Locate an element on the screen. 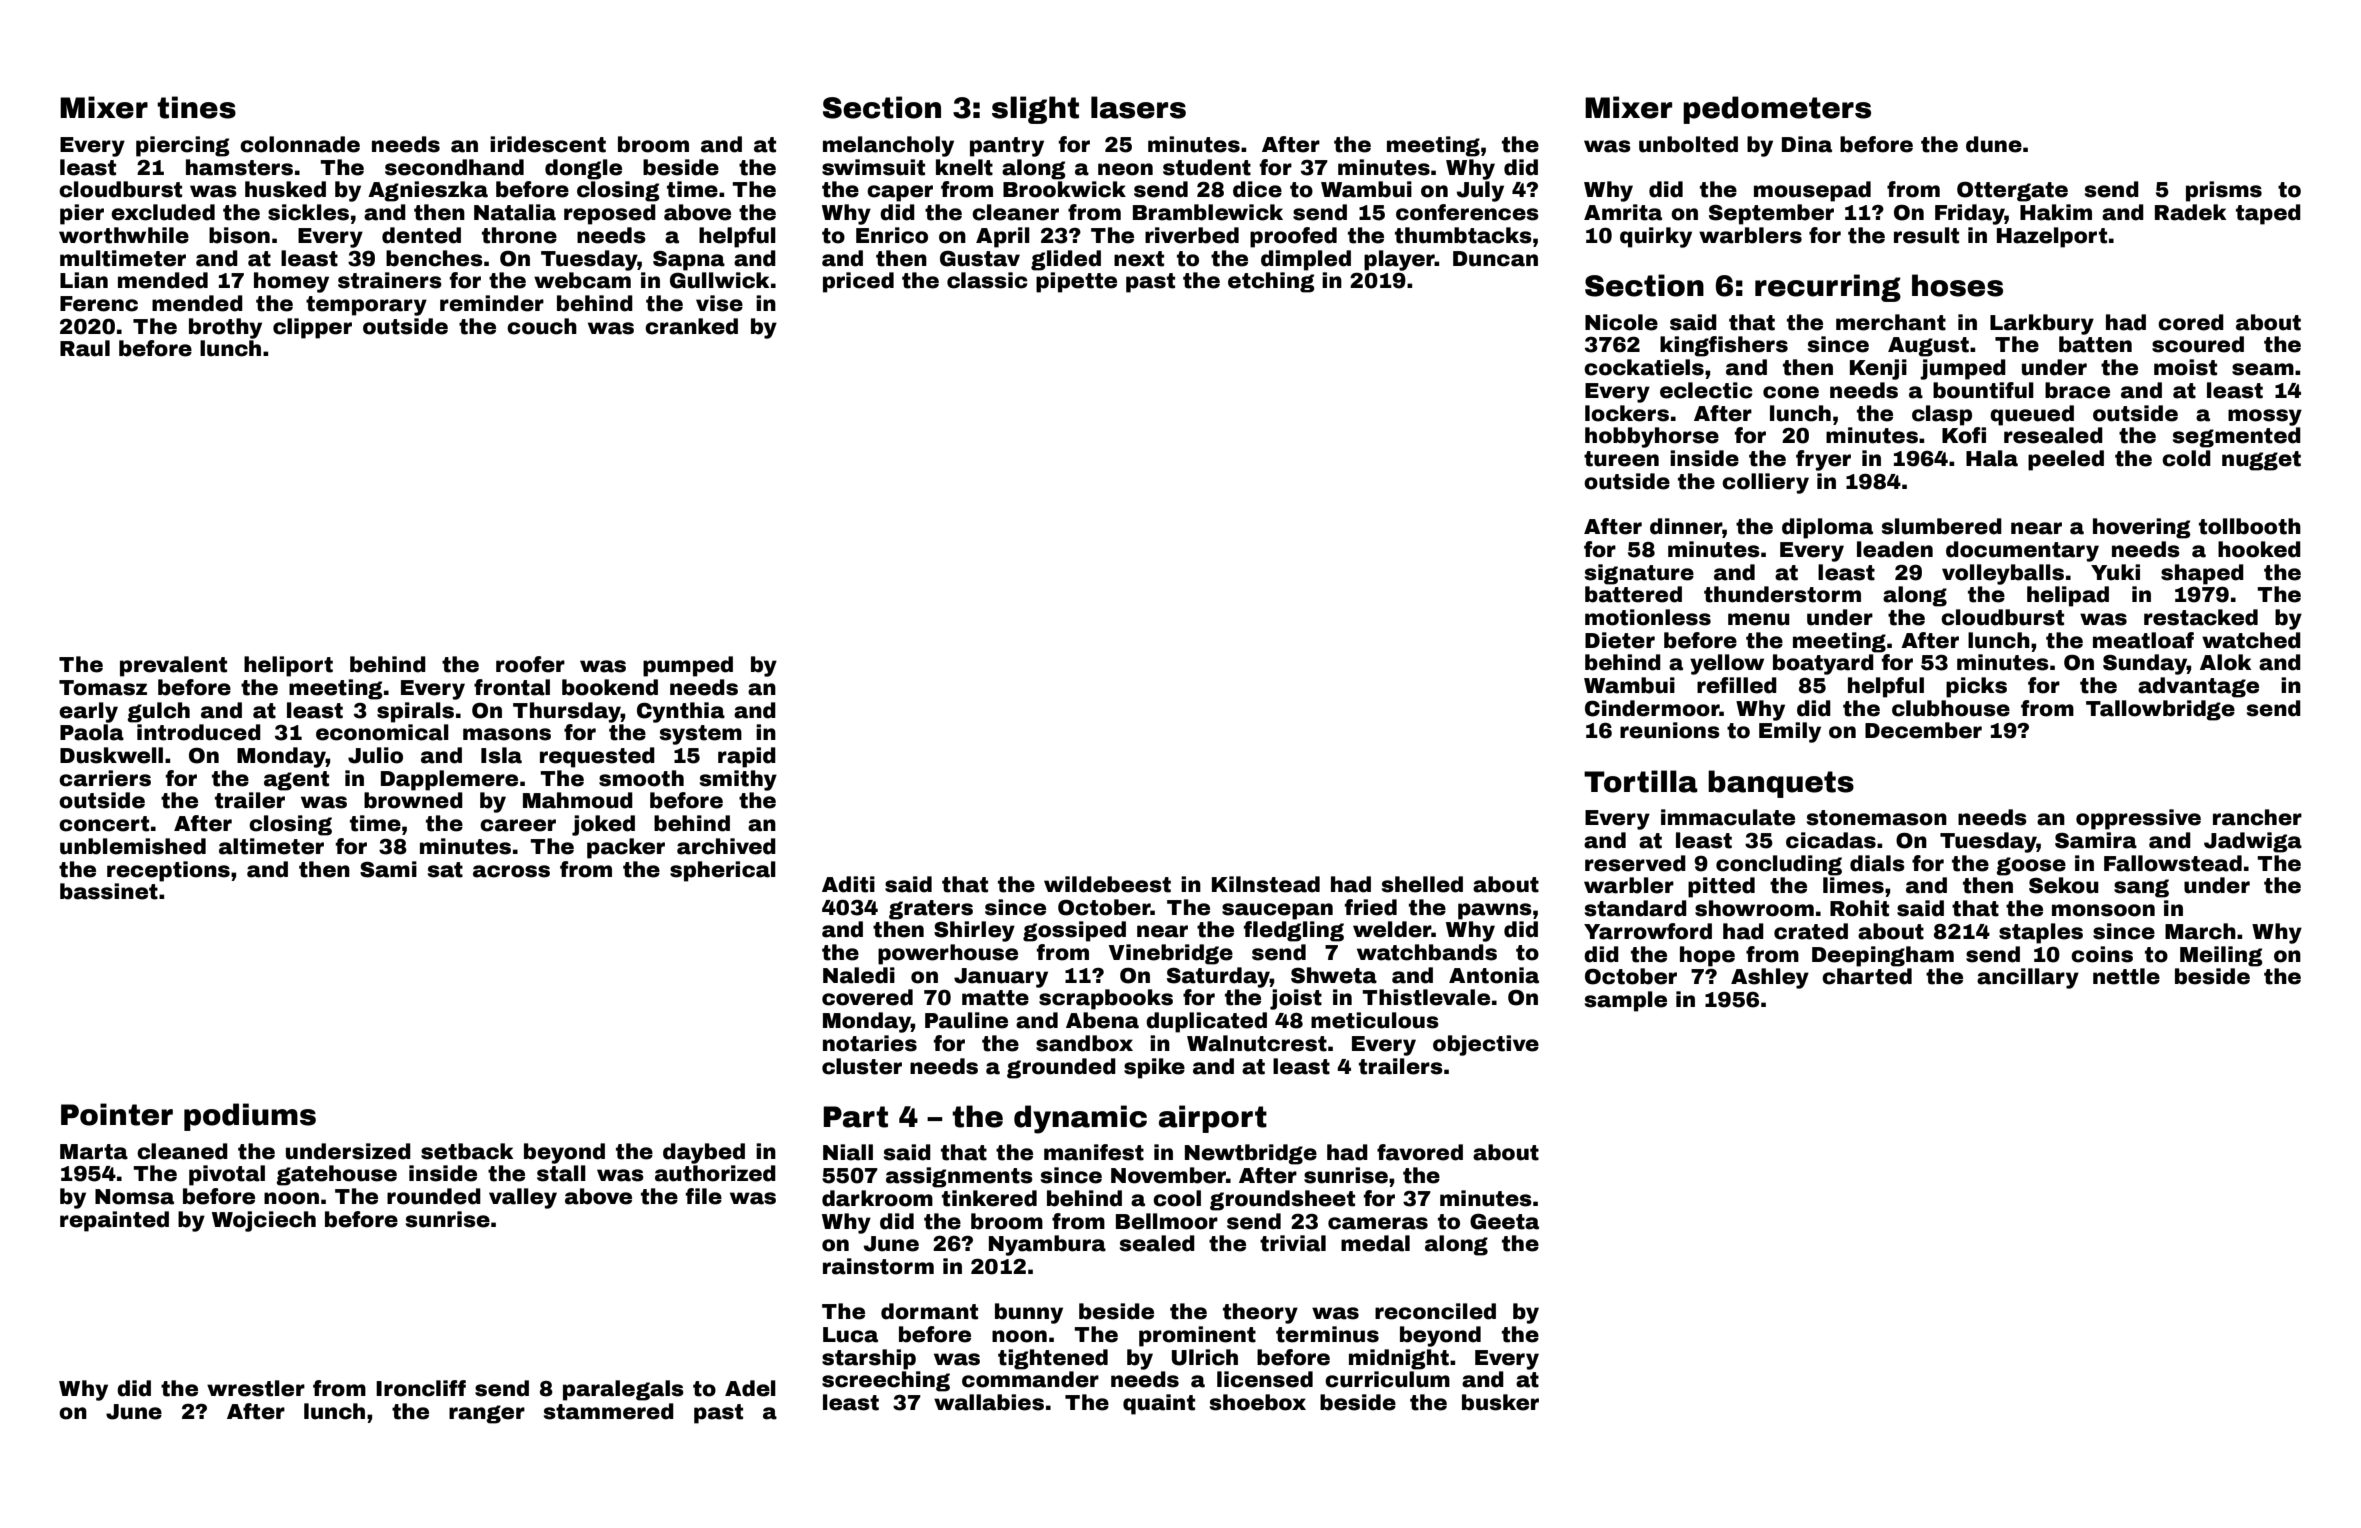 The width and height of the screenshot is (2361, 1528). rapid is located at coordinates (747, 757).
